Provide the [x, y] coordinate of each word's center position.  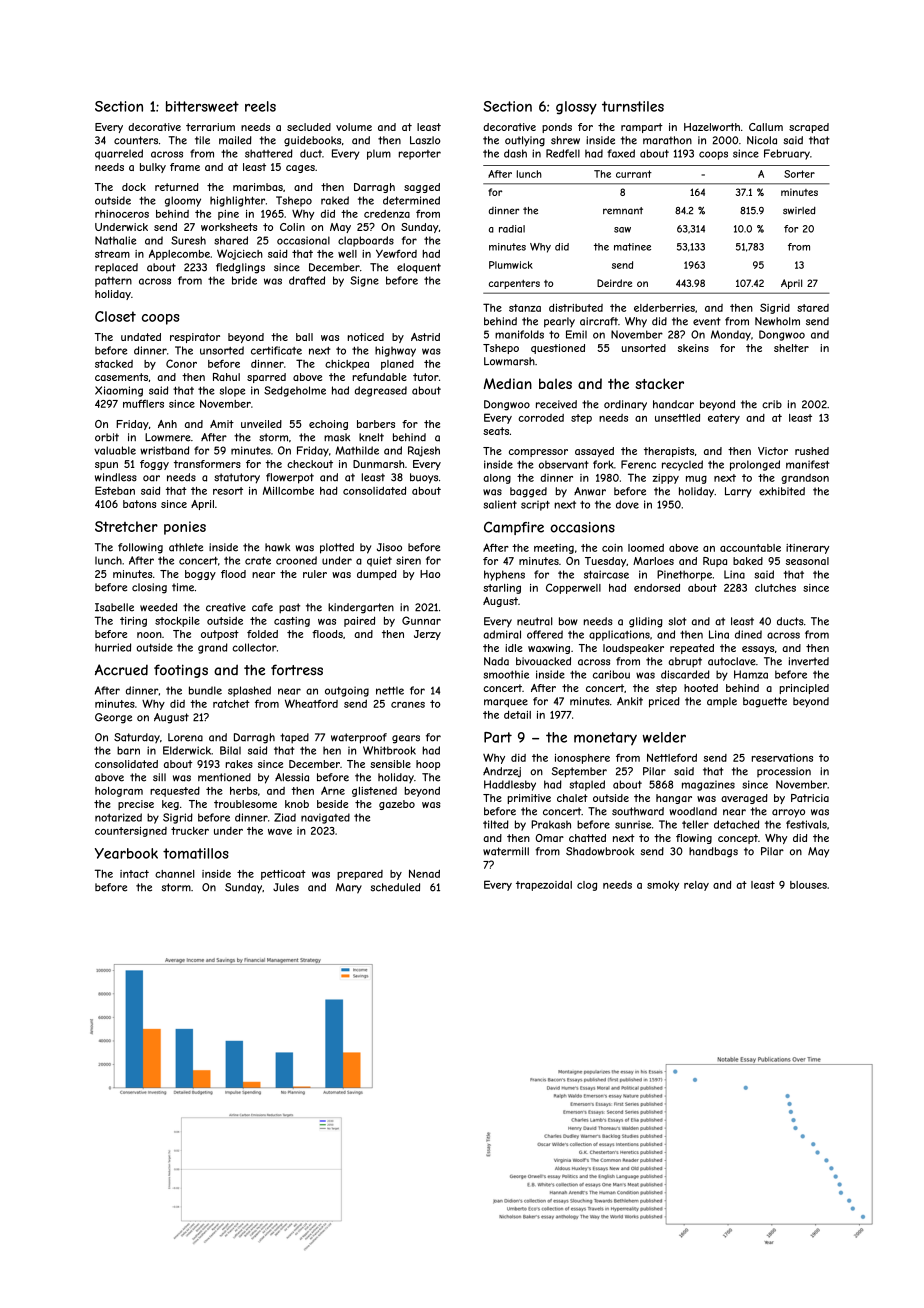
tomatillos [196, 853]
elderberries [664, 308]
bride [244, 280]
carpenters [514, 284]
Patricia [810, 798]
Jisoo [389, 547]
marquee [506, 703]
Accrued [121, 670]
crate [258, 561]
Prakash [551, 824]
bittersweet [202, 106]
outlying [525, 141]
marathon [667, 140]
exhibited [782, 491]
